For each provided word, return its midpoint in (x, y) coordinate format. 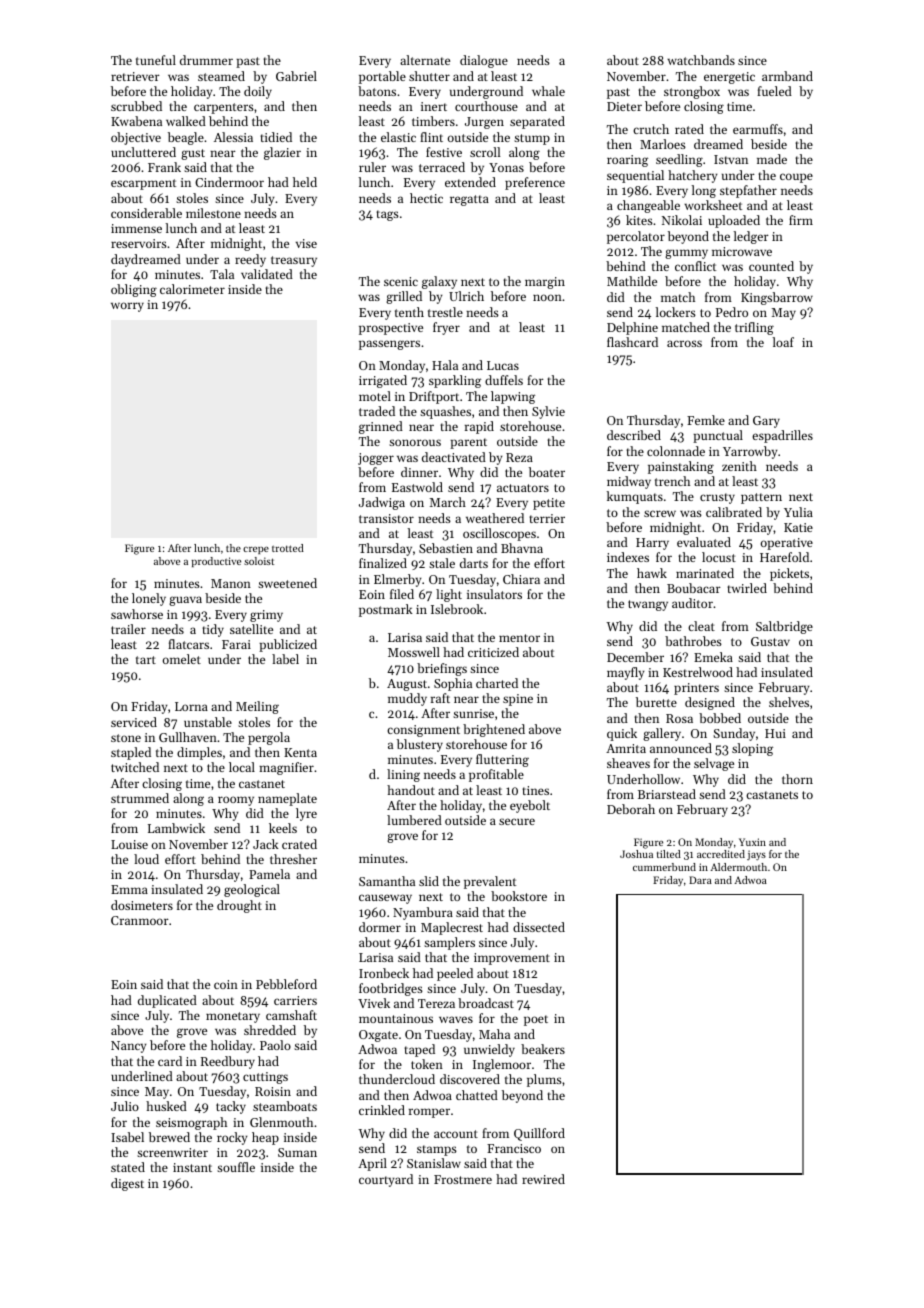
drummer (206, 60)
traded (377, 411)
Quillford (539, 1134)
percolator (636, 237)
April (372, 1164)
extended (470, 182)
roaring (627, 161)
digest (127, 1184)
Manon (231, 583)
